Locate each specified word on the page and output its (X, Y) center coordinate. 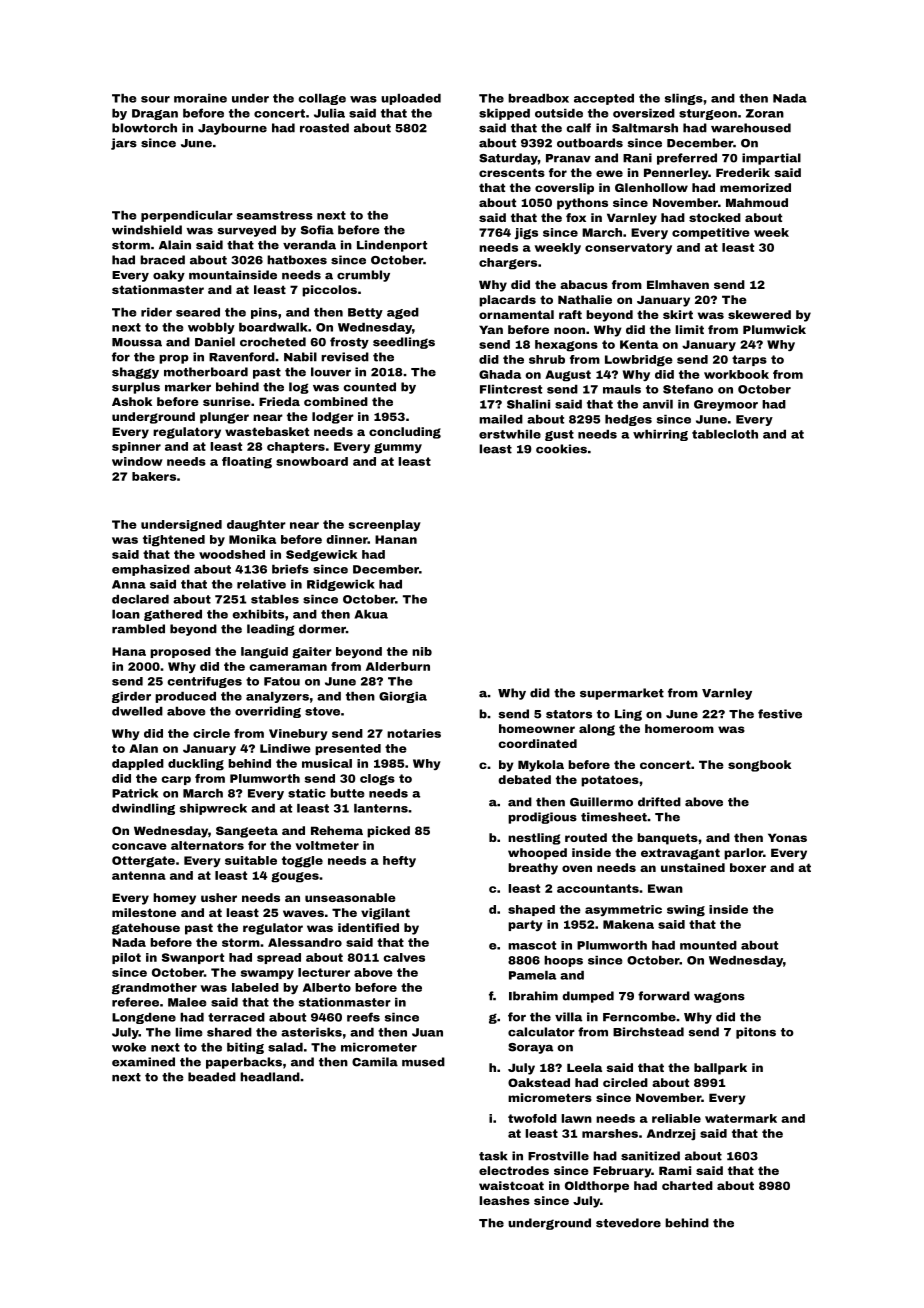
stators (569, 714)
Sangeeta (247, 832)
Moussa (137, 342)
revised (345, 357)
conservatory (628, 248)
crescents (512, 172)
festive (780, 714)
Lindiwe (285, 748)
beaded (212, 1077)
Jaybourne (232, 129)
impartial (771, 159)
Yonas (787, 837)
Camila (375, 1062)
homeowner (537, 728)
